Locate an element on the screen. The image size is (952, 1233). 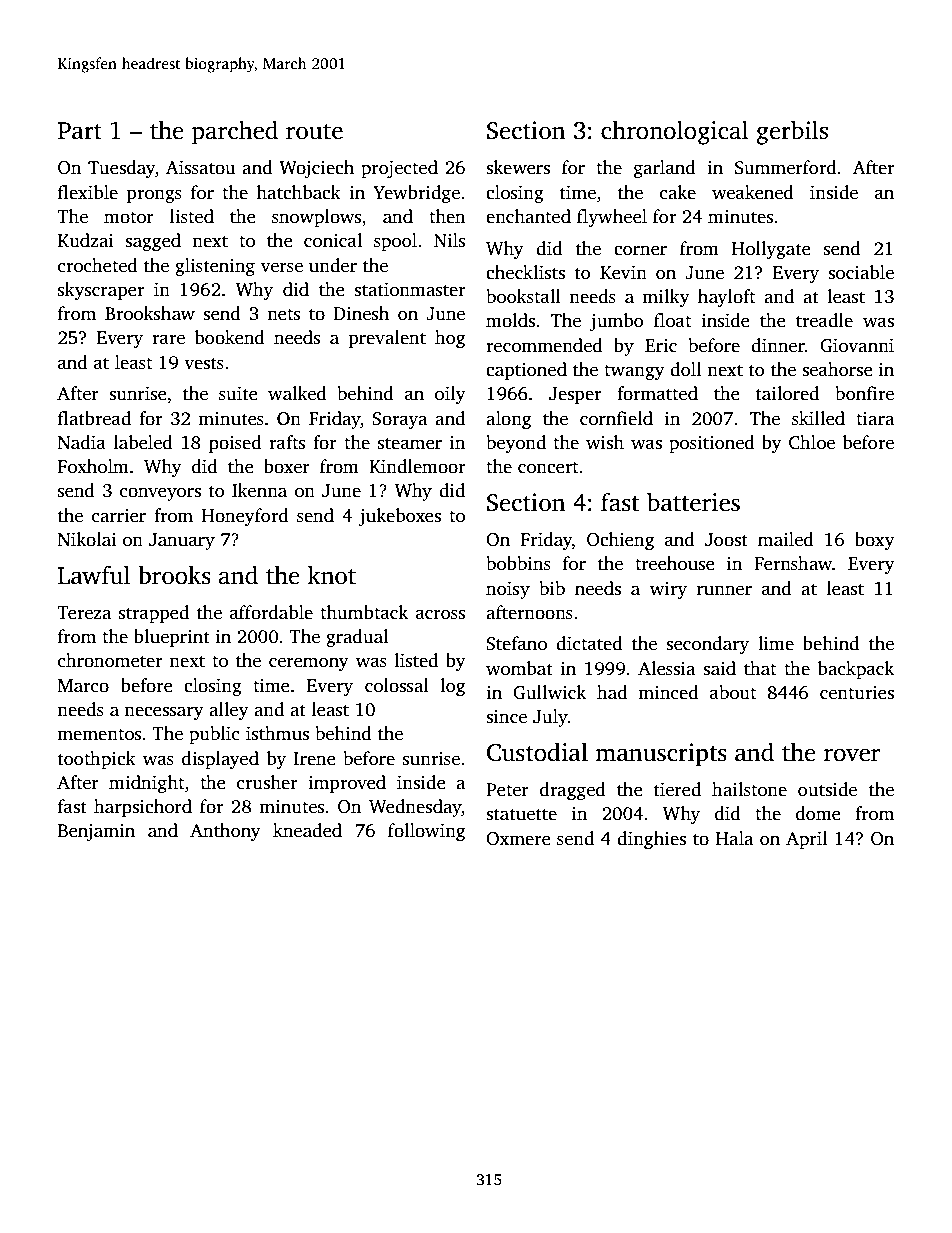
Hollygate is located at coordinates (771, 250).
